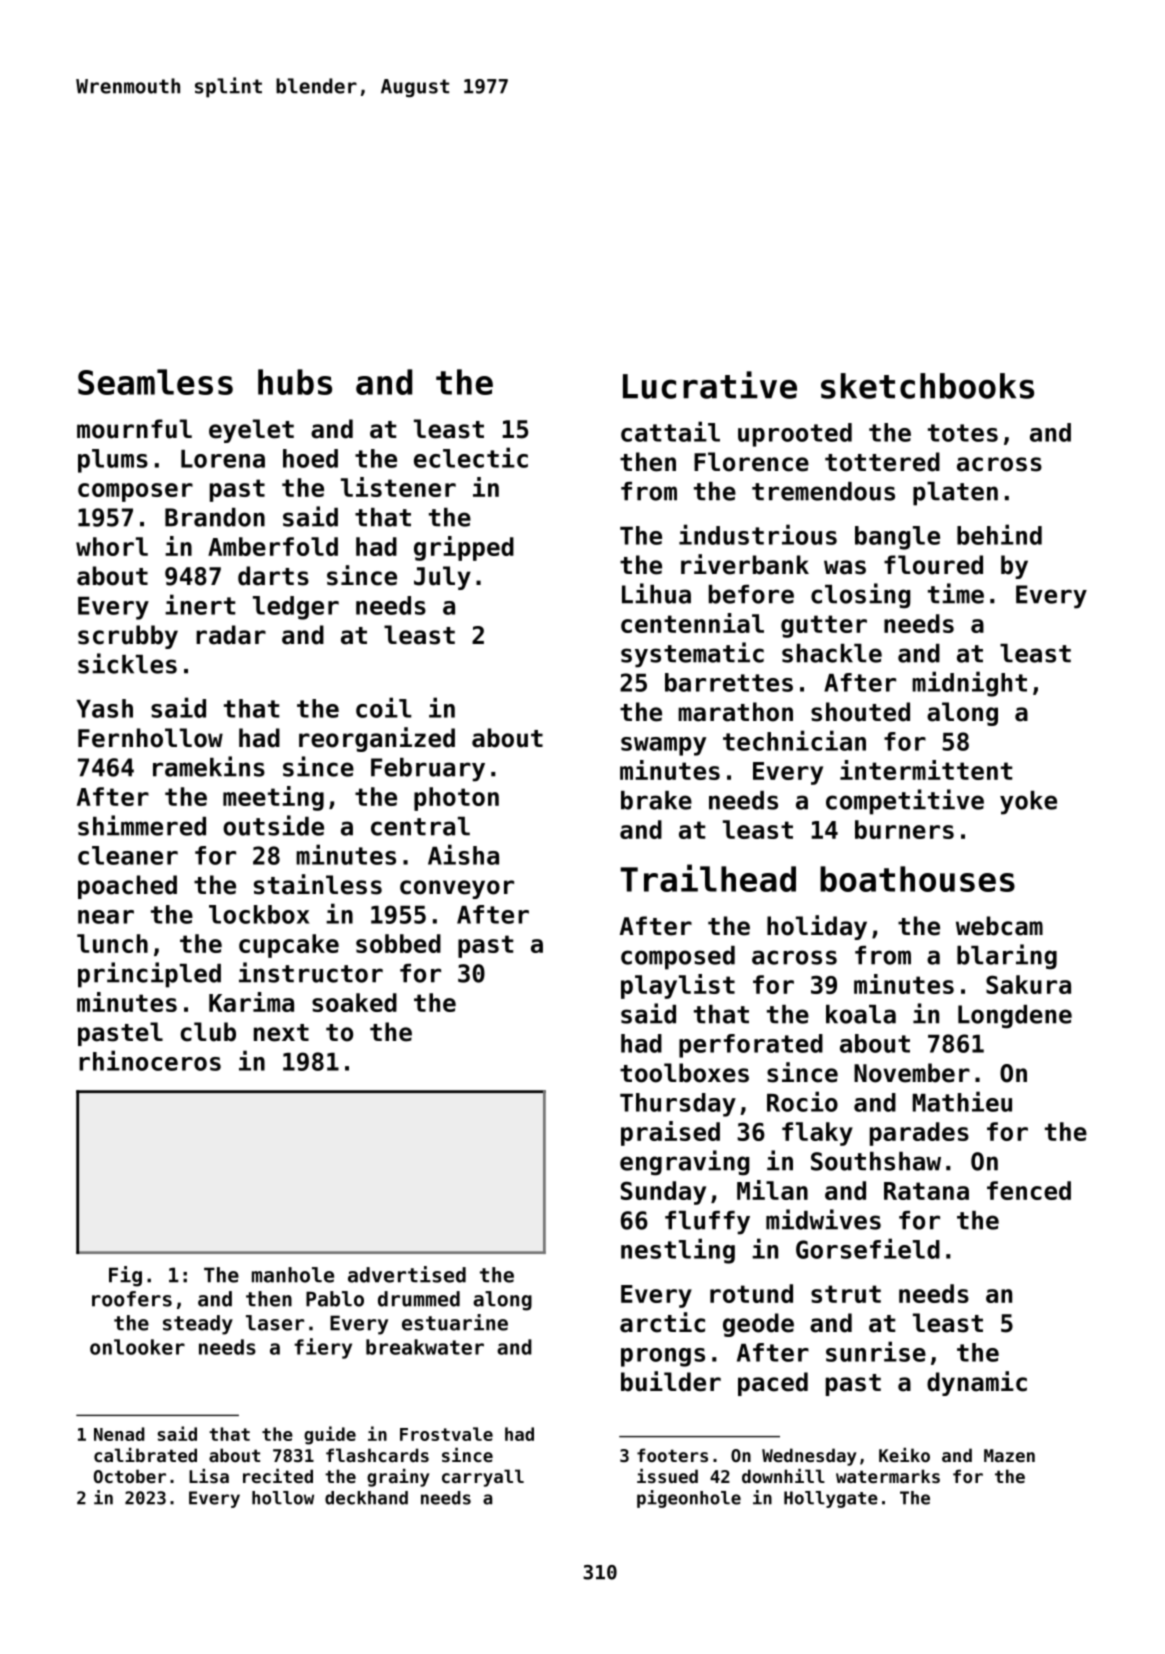 This page has width=1165, height=1654. I want to click on Yash, so click(104, 708).
